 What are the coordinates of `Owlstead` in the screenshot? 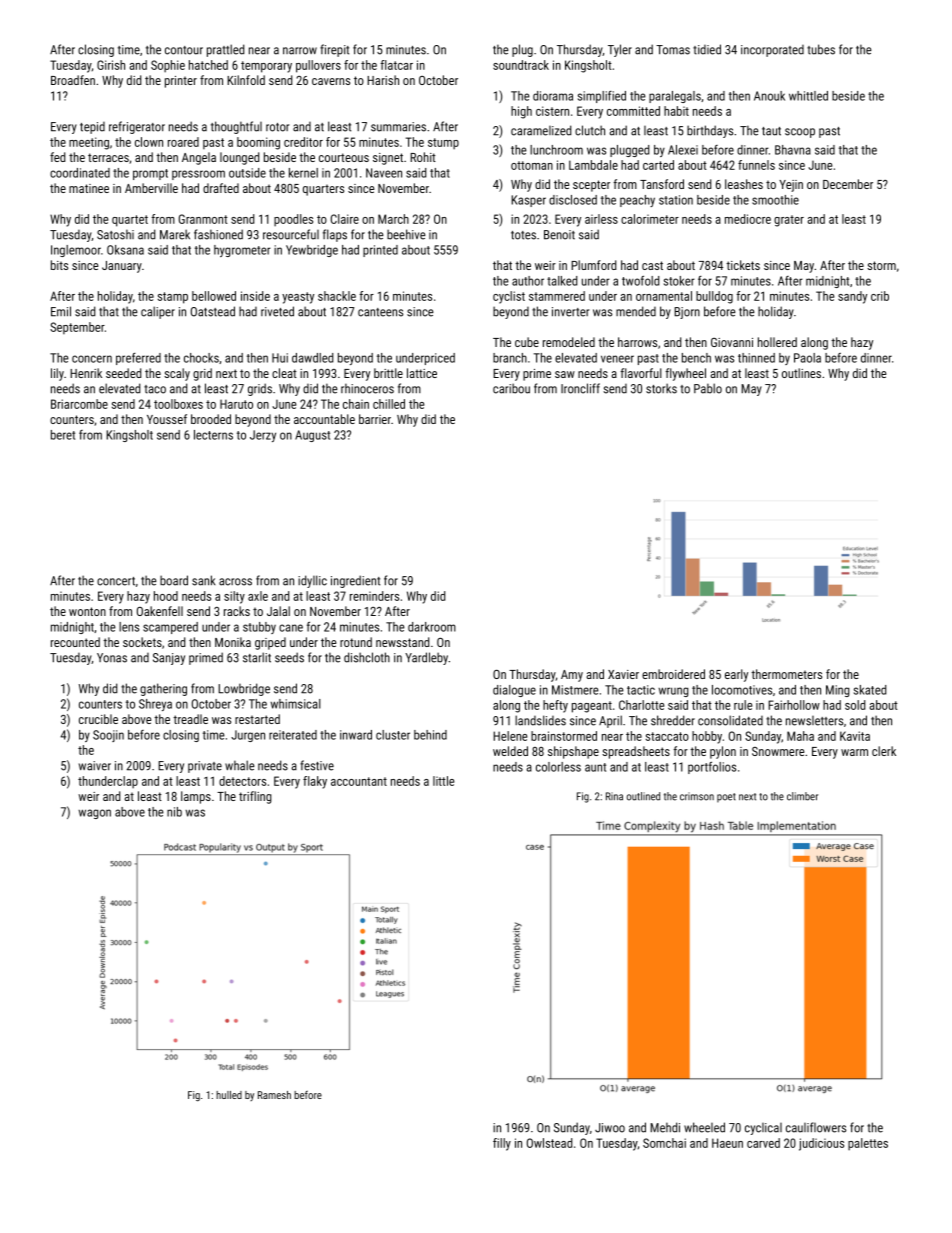 It's located at (549, 1143).
